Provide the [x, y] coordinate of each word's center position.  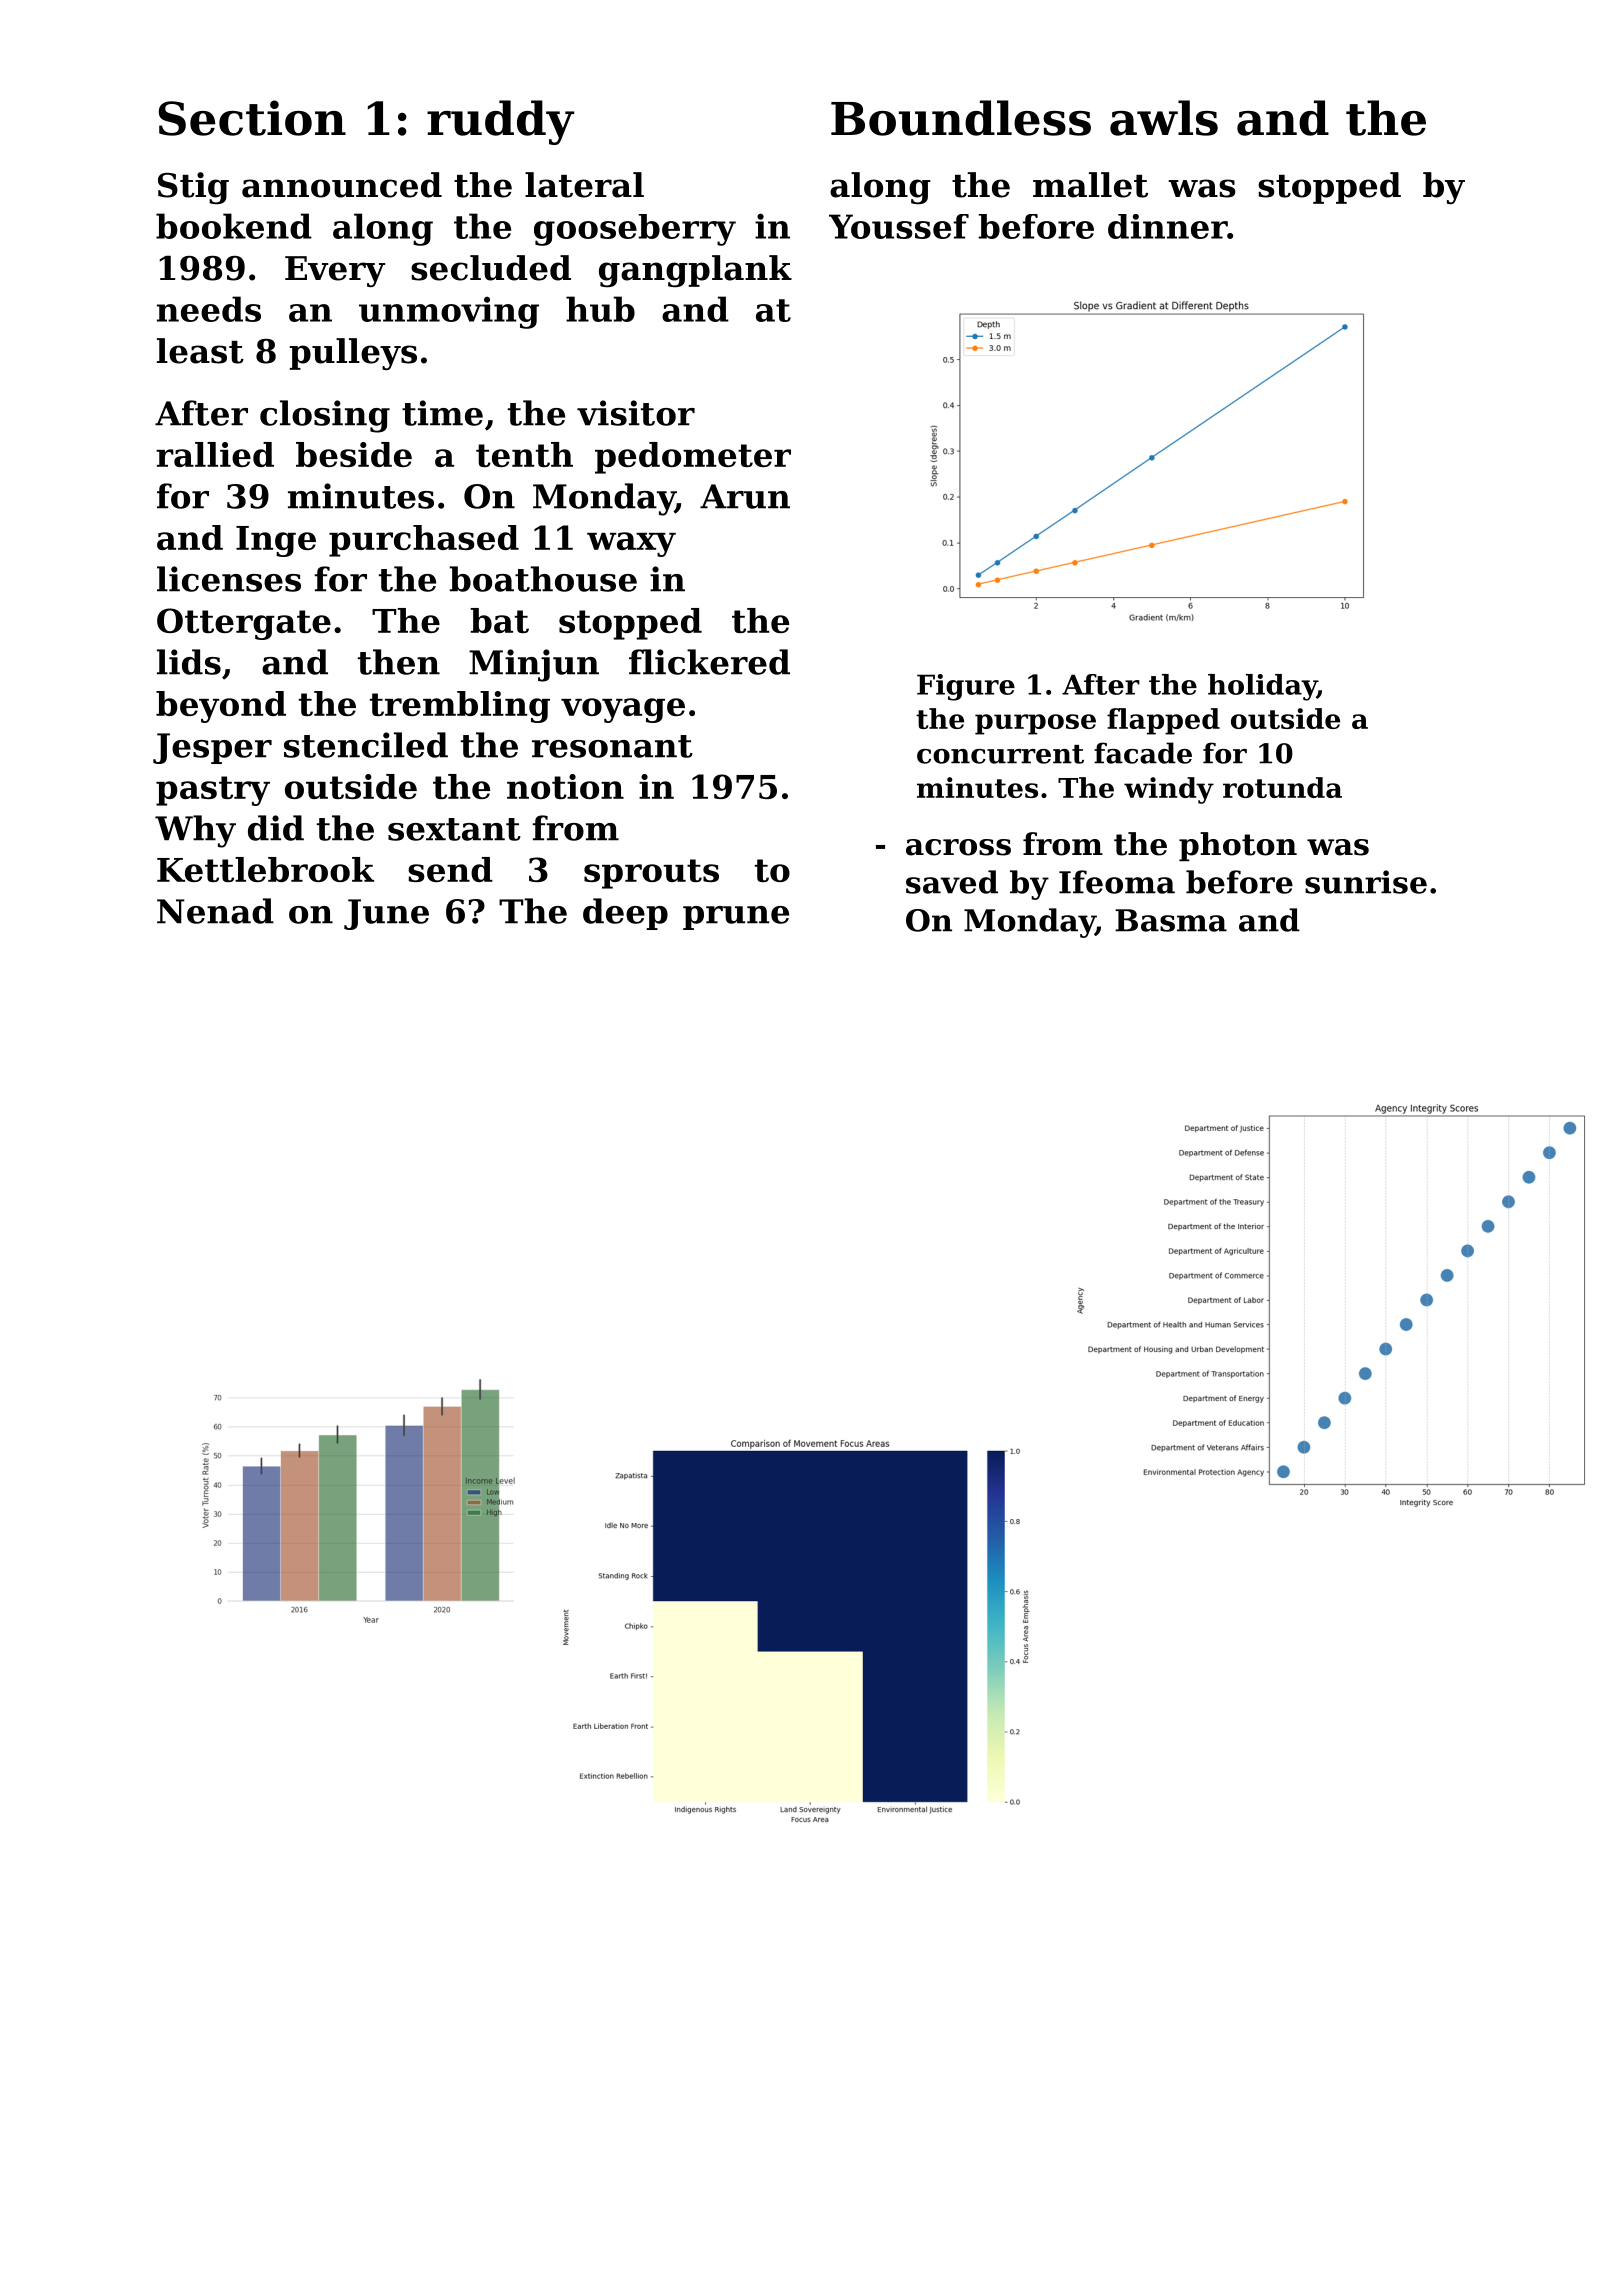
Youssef [899, 226]
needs [209, 309]
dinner [1167, 226]
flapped [1163, 721]
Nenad [215, 911]
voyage [623, 710]
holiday [1262, 687]
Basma [1171, 920]
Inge [276, 541]
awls [1164, 118]
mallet [1090, 185]
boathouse [543, 579]
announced [342, 185]
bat [499, 620]
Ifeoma [1117, 882]
